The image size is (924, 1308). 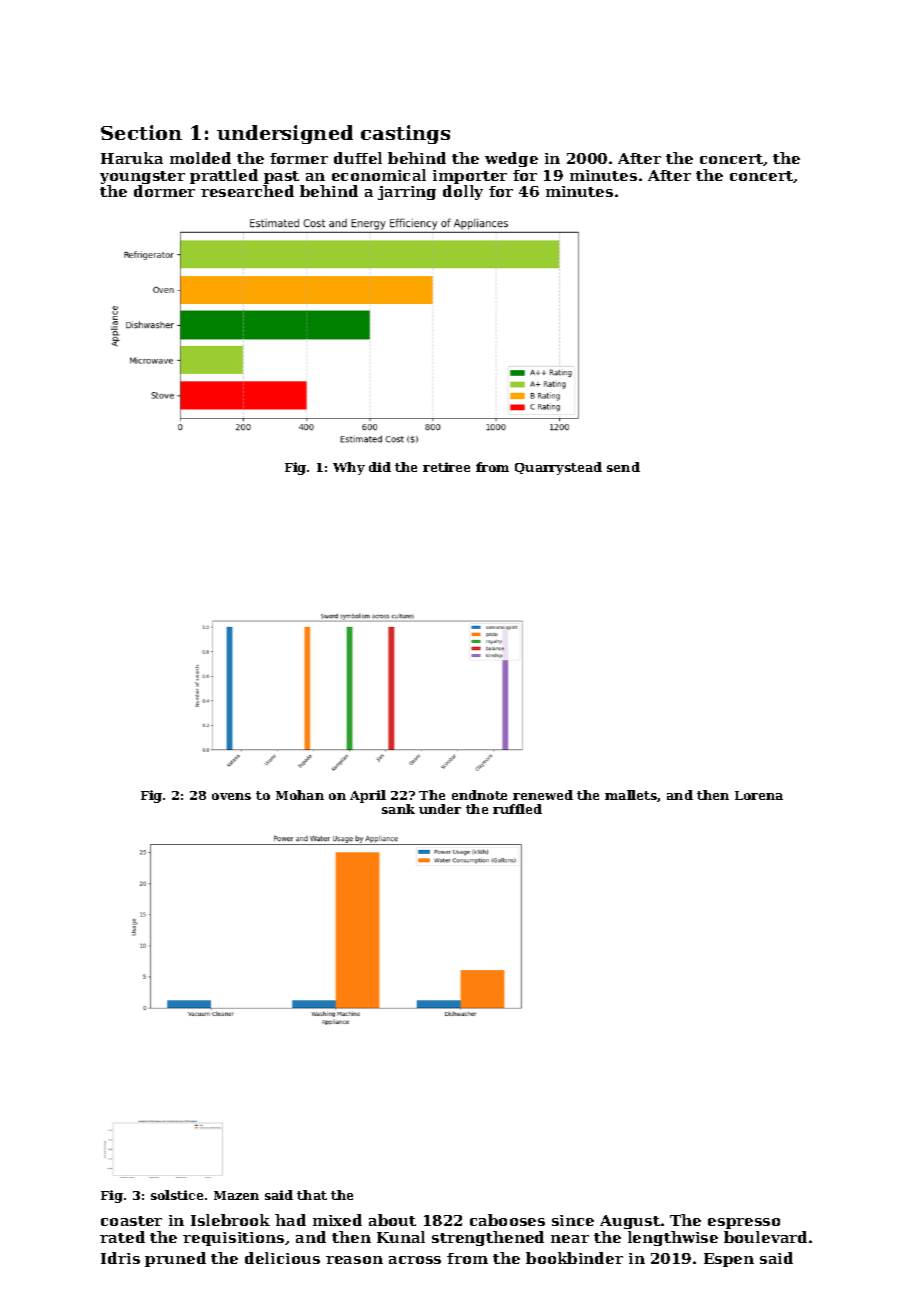 What do you see at coordinates (164, 191) in the page?
I see `dormer` at bounding box center [164, 191].
